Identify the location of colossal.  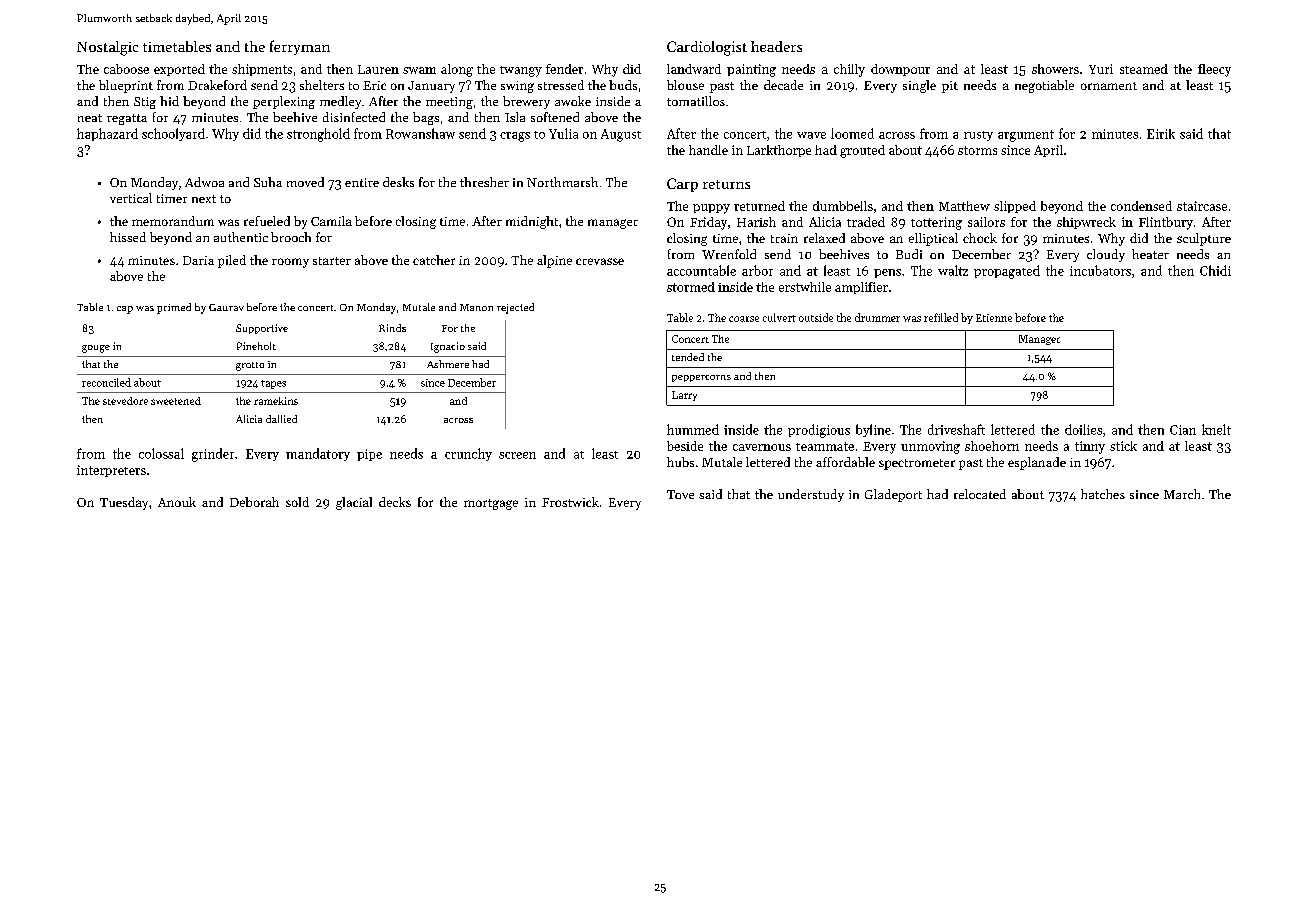
(161, 453).
